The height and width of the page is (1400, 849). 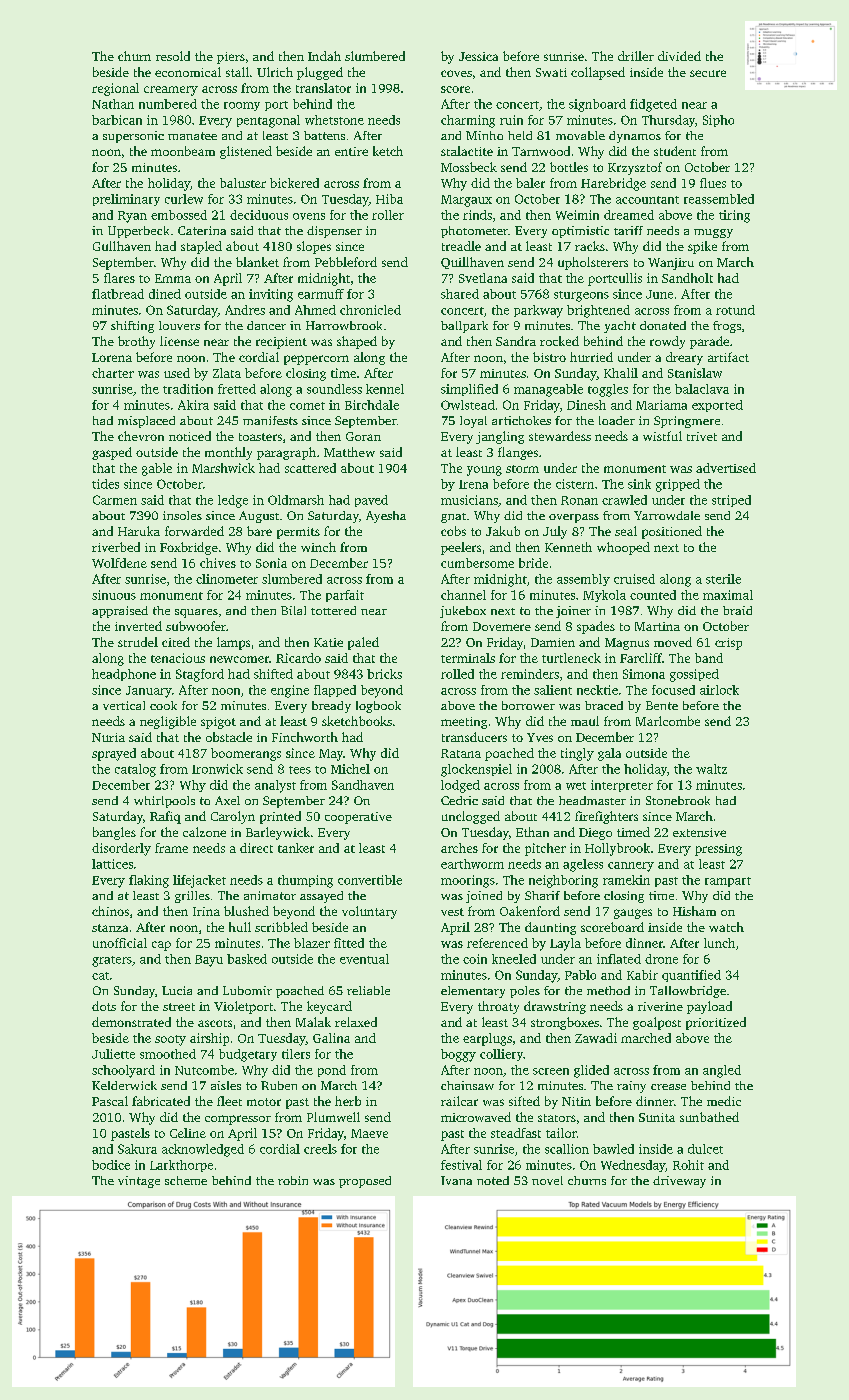 I want to click on paled, so click(x=363, y=643).
